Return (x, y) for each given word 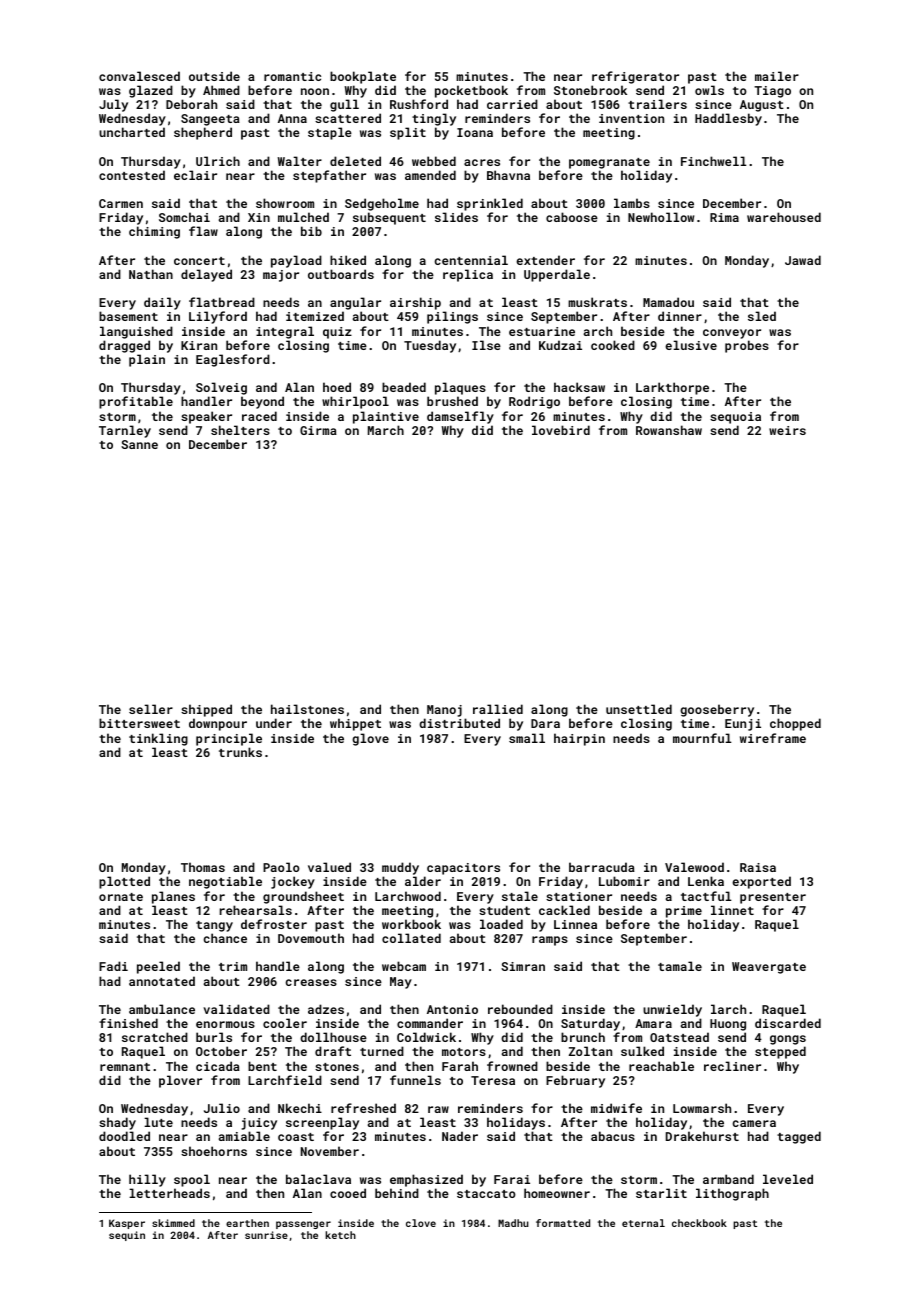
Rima (724, 217)
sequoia (735, 418)
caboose (572, 217)
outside (214, 76)
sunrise (266, 1235)
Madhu (513, 1223)
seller (151, 709)
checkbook (699, 1223)
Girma (318, 430)
